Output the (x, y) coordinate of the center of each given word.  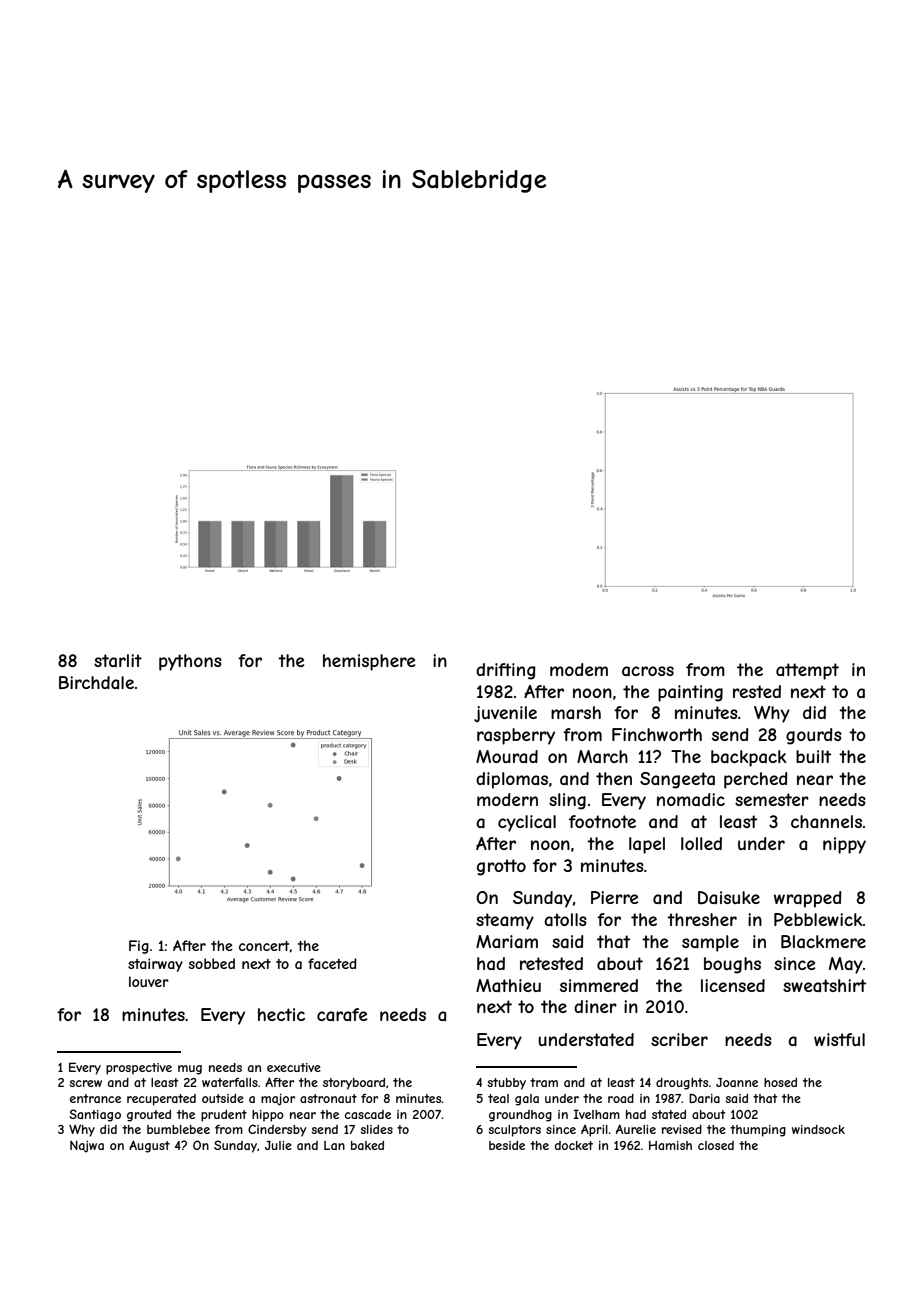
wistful (839, 1039)
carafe (342, 1014)
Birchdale (96, 682)
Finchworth (657, 734)
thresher (702, 919)
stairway (155, 965)
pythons (190, 662)
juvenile (505, 714)
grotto (501, 867)
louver (149, 981)
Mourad (507, 756)
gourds (814, 736)
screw (85, 1083)
